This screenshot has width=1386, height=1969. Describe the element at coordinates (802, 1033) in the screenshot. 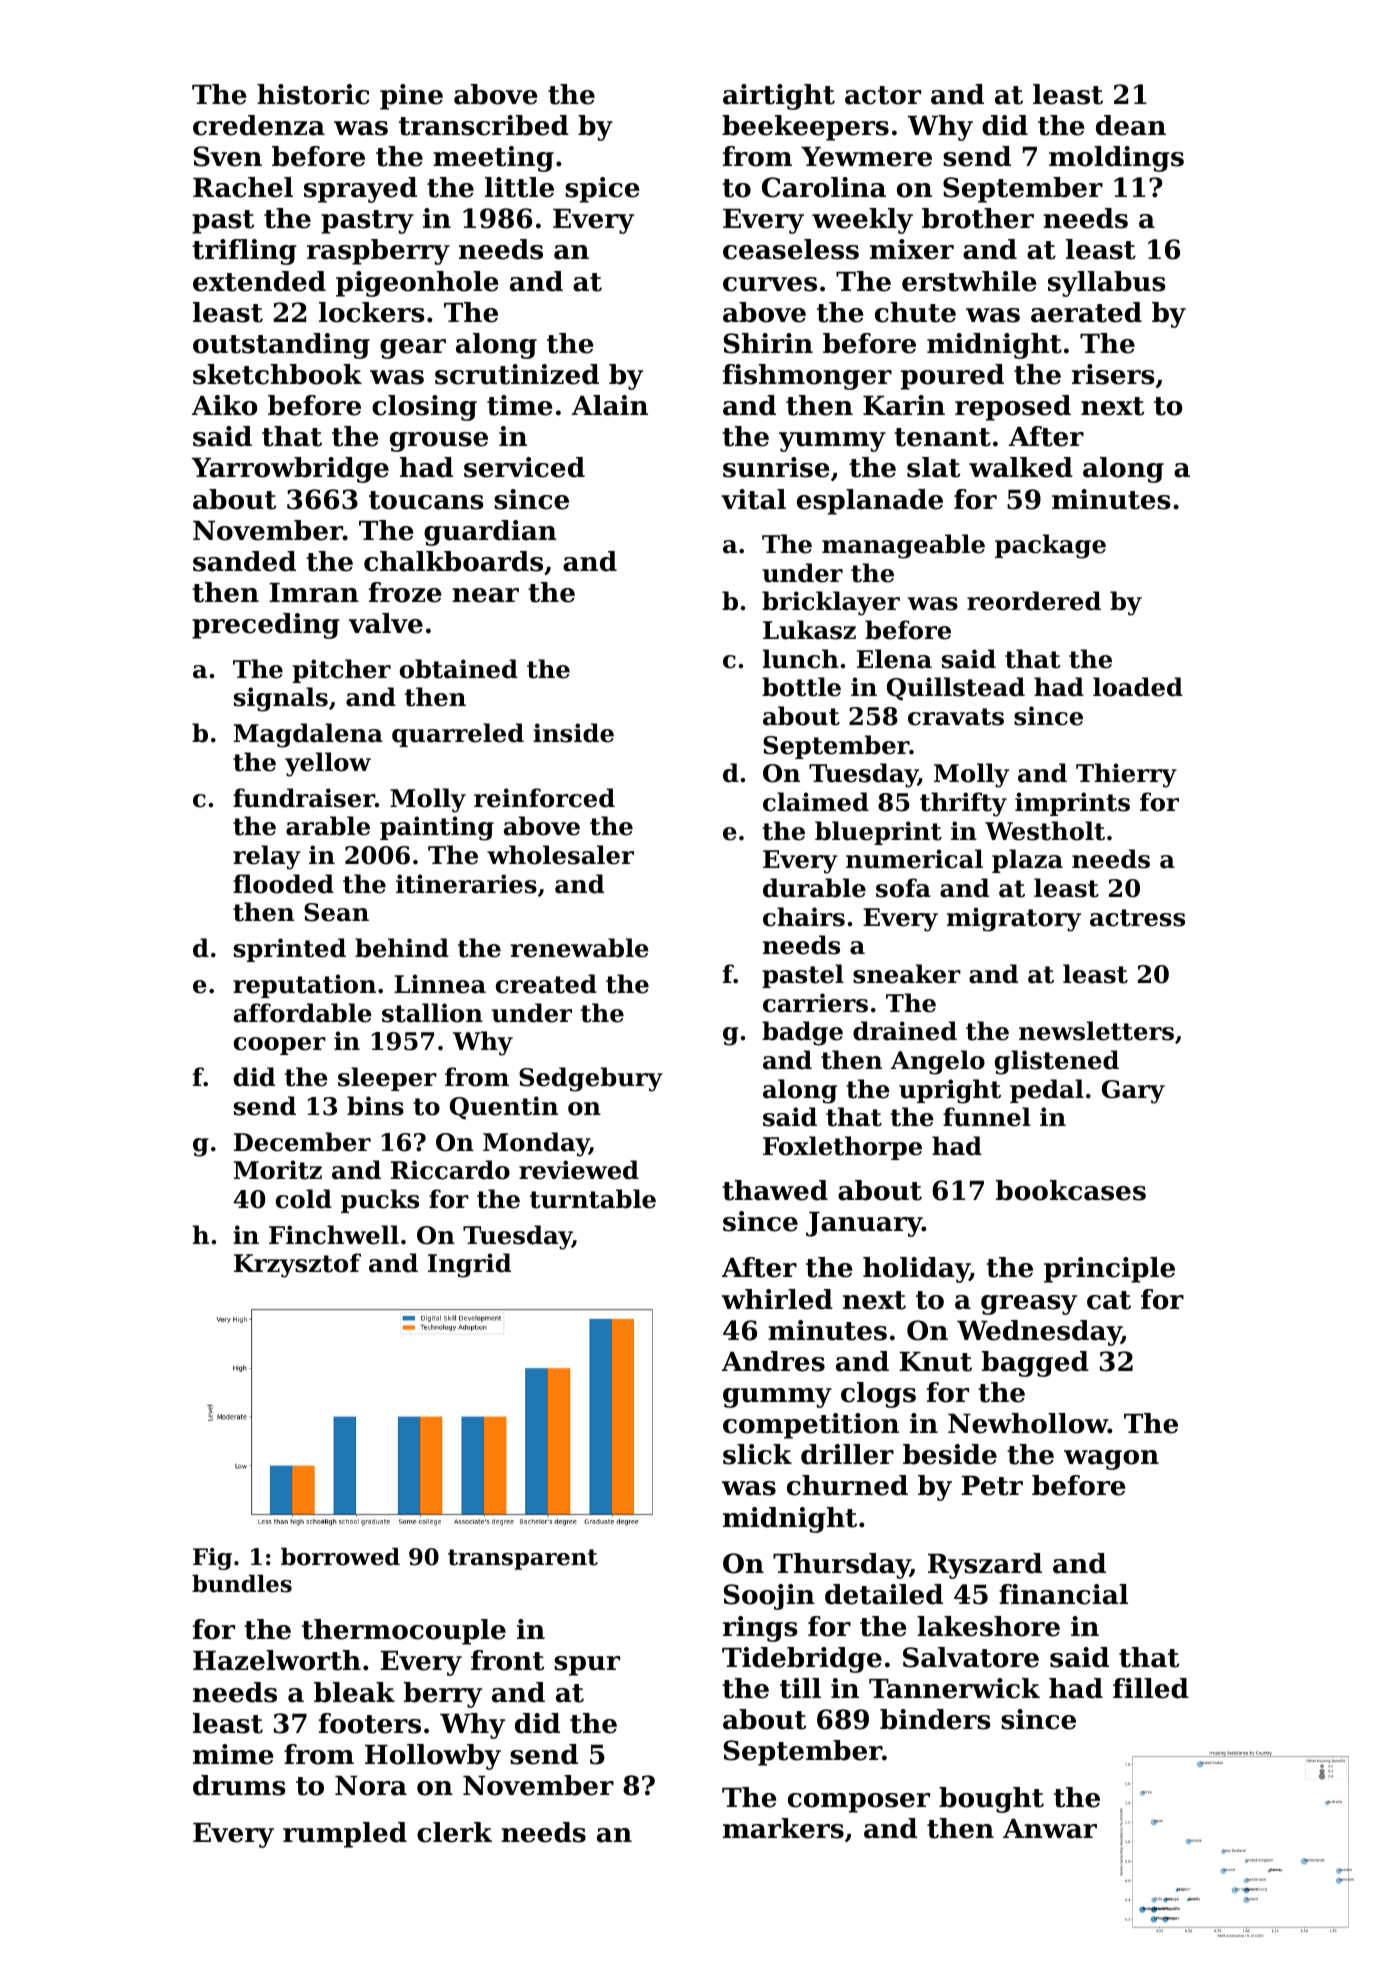

I see `badge` at that location.
